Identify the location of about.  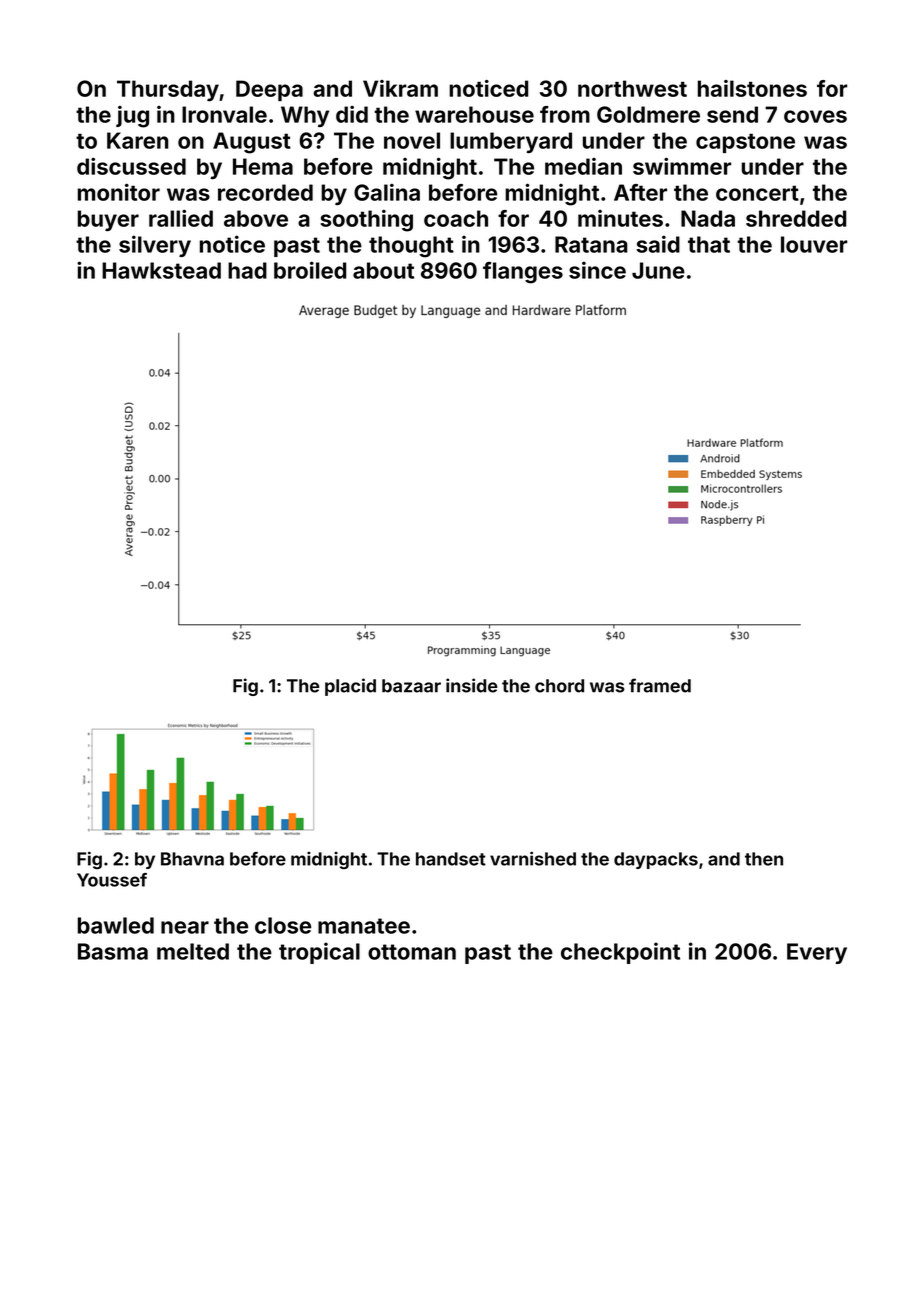
(383, 270).
